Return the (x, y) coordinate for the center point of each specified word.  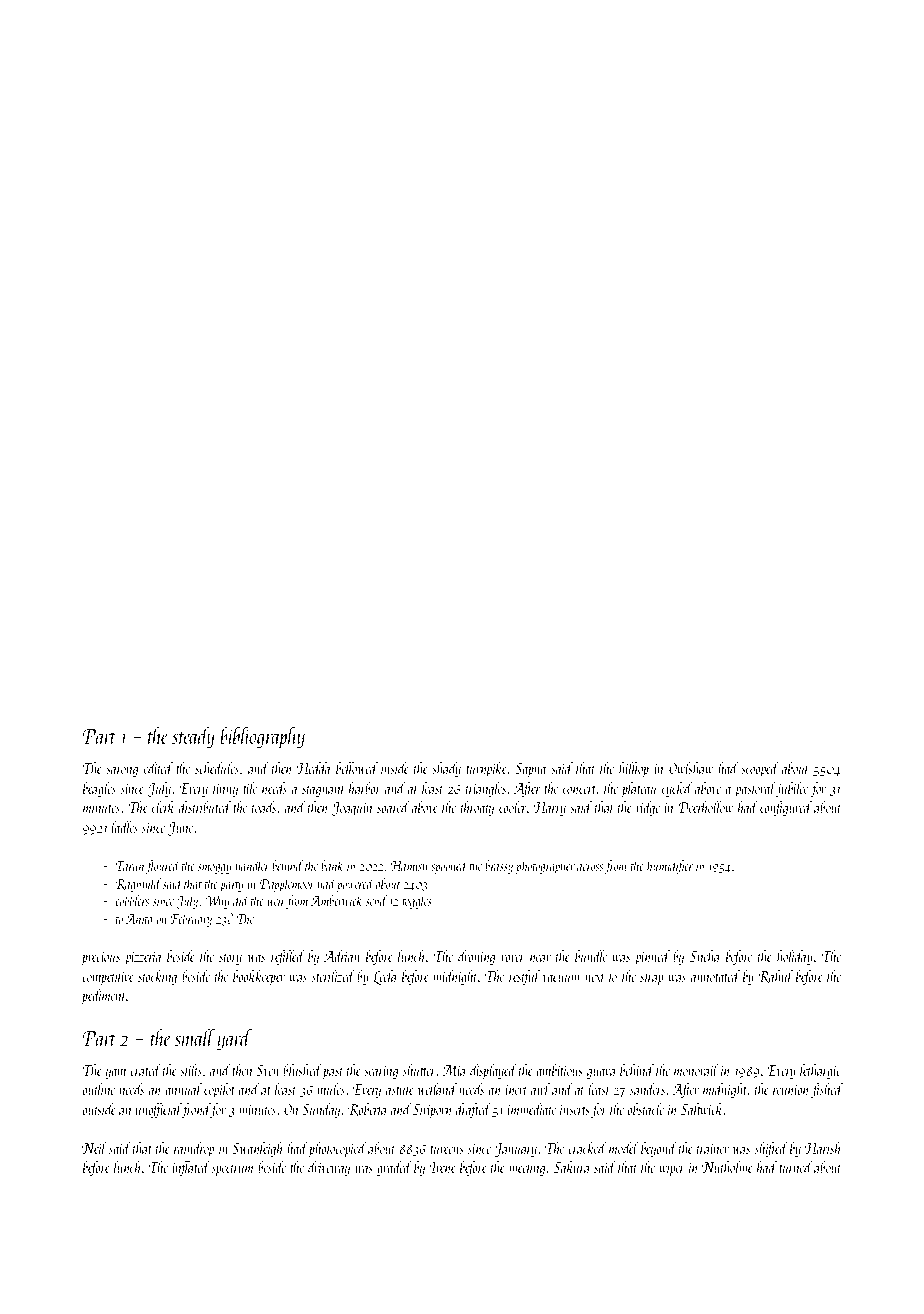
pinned (652, 957)
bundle (591, 956)
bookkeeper (259, 977)
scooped (760, 769)
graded (394, 1168)
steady (193, 737)
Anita (139, 919)
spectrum (232, 1170)
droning (476, 957)
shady (446, 769)
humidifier (670, 867)
